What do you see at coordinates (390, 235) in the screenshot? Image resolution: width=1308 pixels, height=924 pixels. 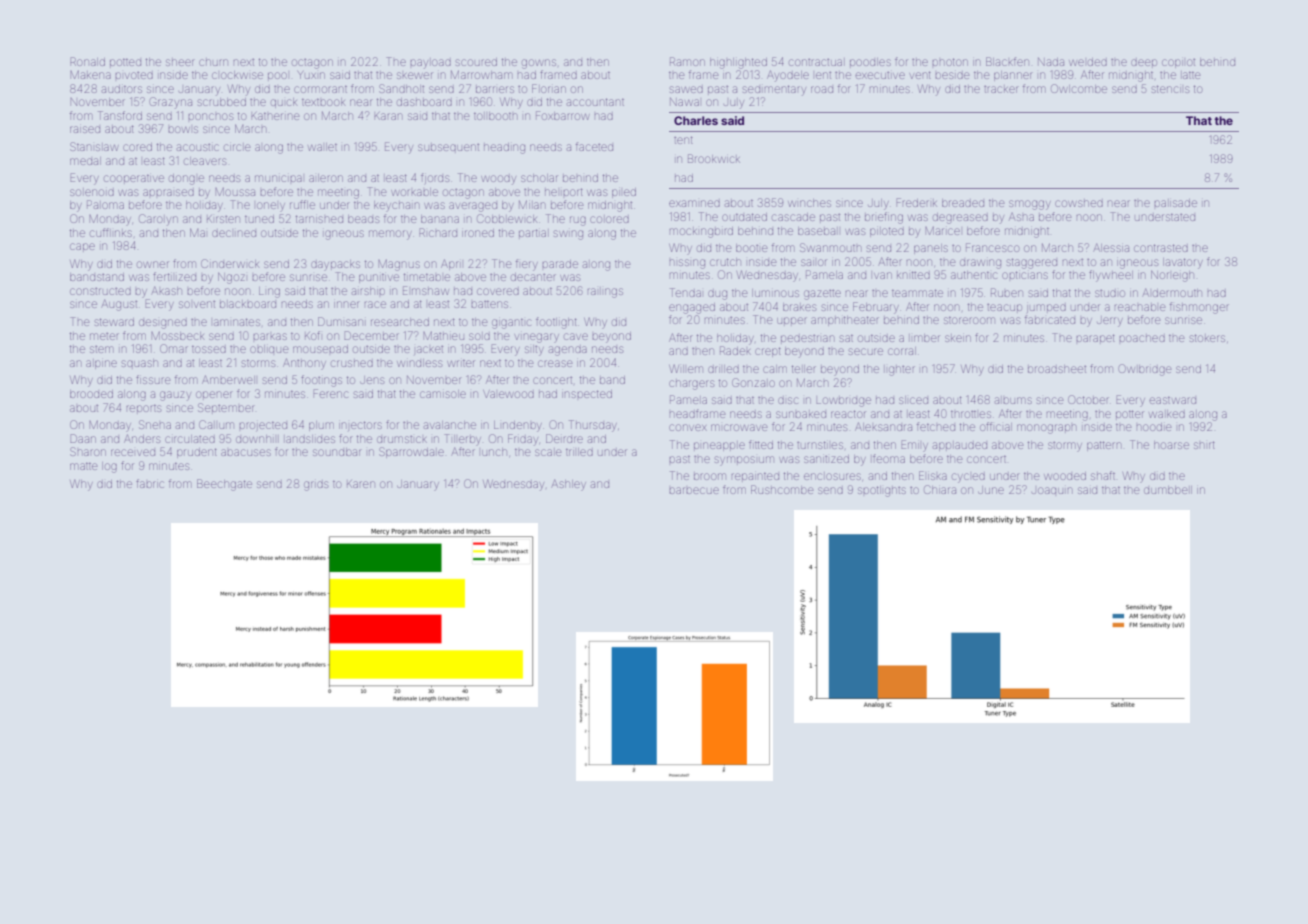 I see `memory` at bounding box center [390, 235].
